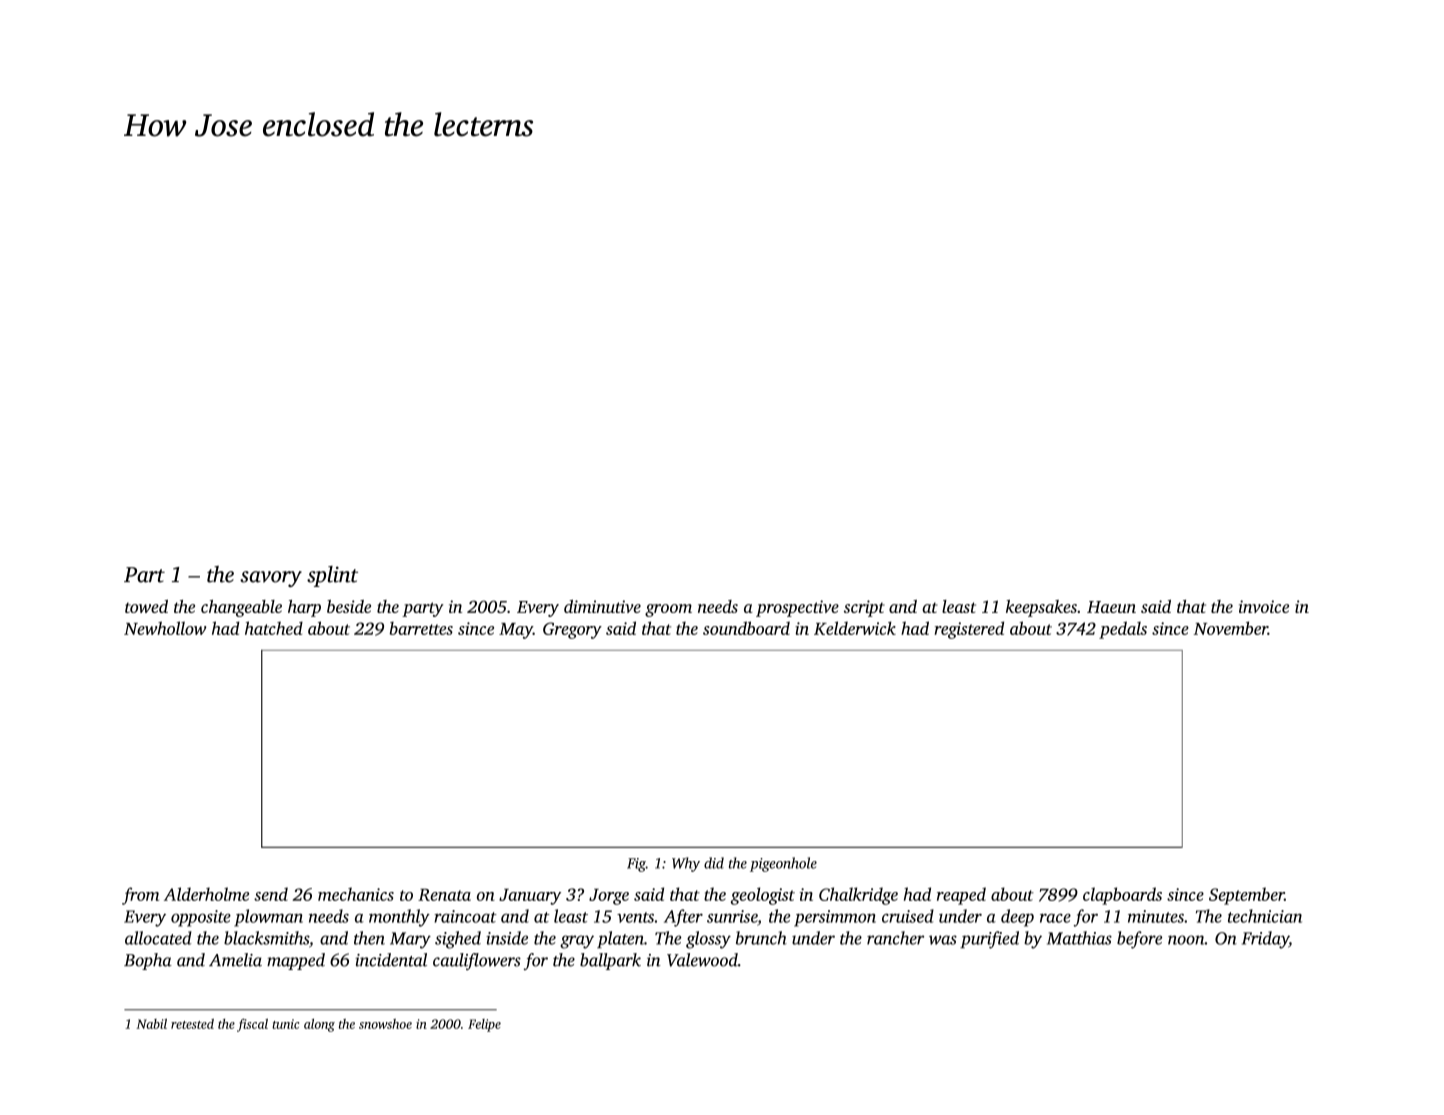 Image resolution: width=1444 pixels, height=1115 pixels. Describe the element at coordinates (206, 894) in the image. I see `Alderholme` at that location.
